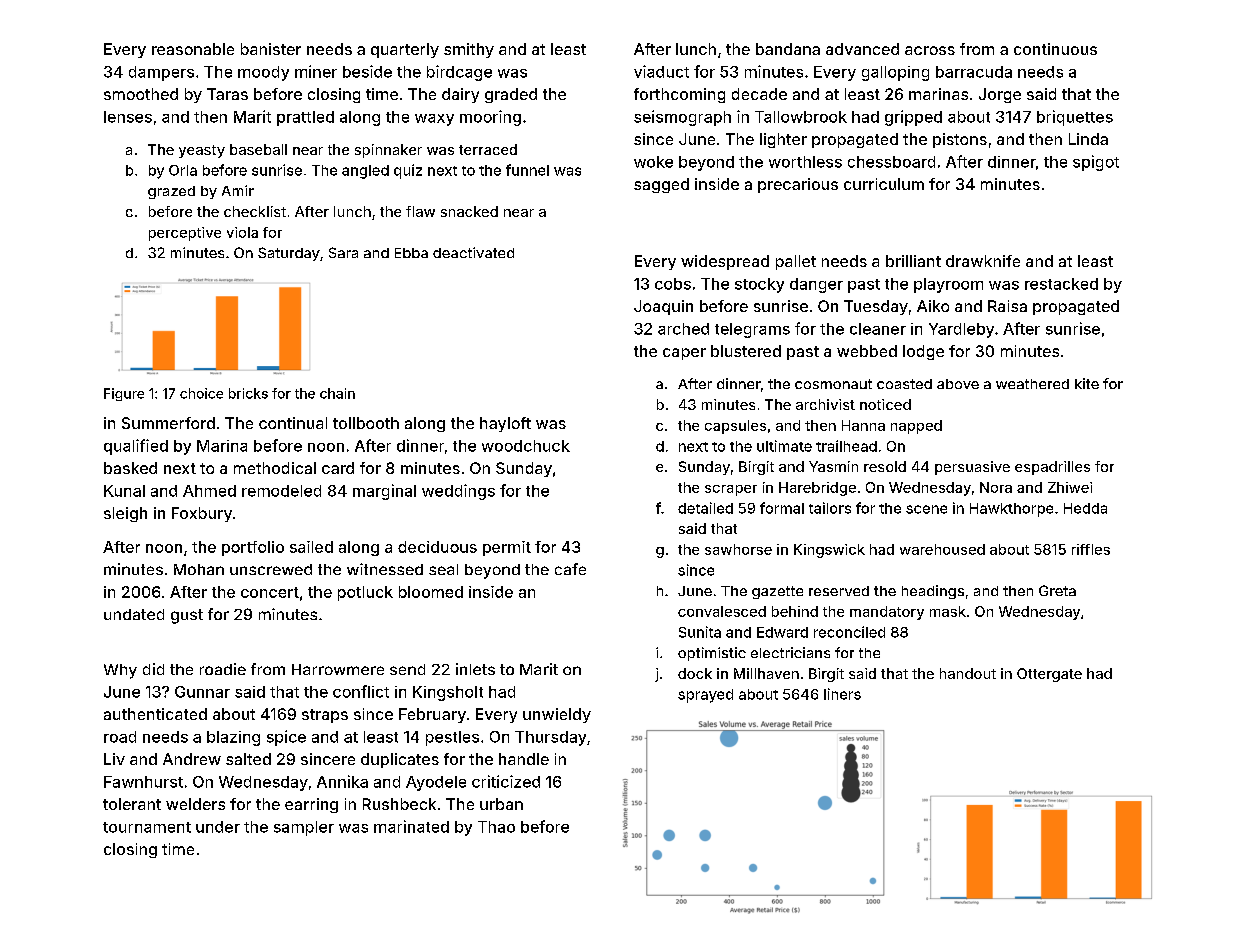 This page has width=1233, height=952. What do you see at coordinates (338, 669) in the page?
I see `Harrowmere` at bounding box center [338, 669].
